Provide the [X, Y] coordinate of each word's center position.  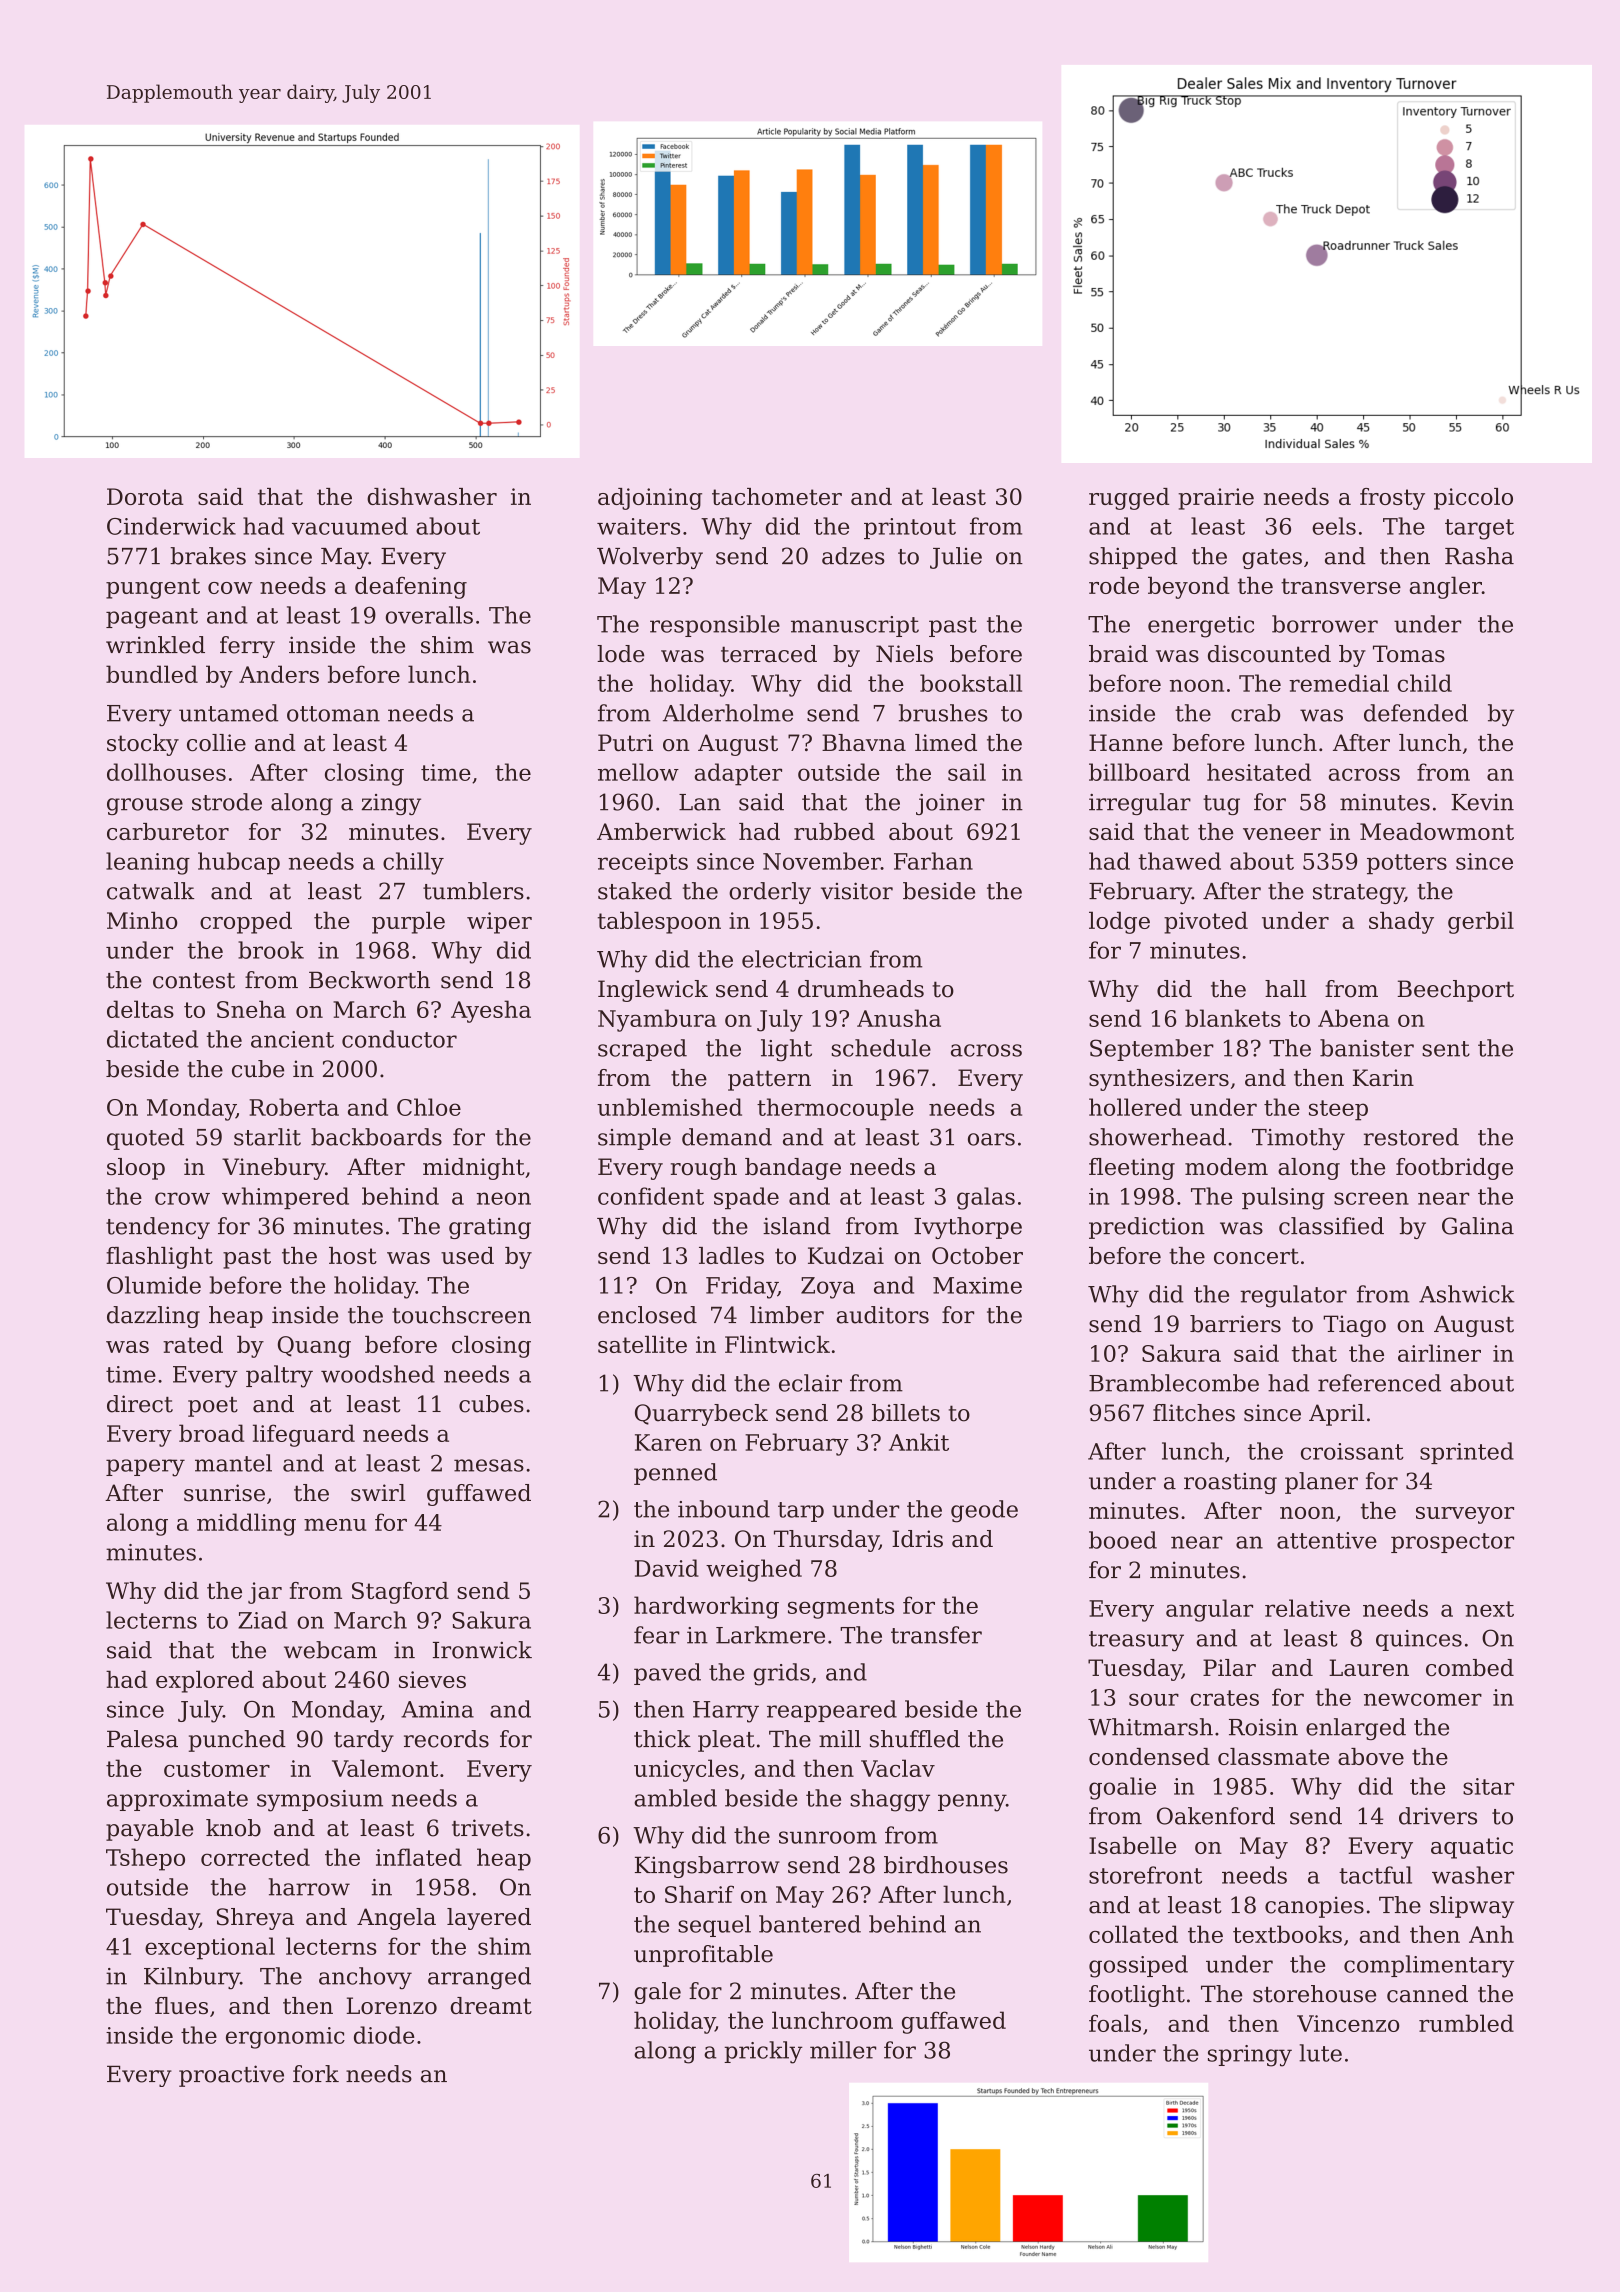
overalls [429, 615]
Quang [314, 1347]
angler [1446, 587]
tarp [801, 1512]
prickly [763, 2052]
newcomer [1423, 1699]
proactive [231, 2076]
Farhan [933, 861]
